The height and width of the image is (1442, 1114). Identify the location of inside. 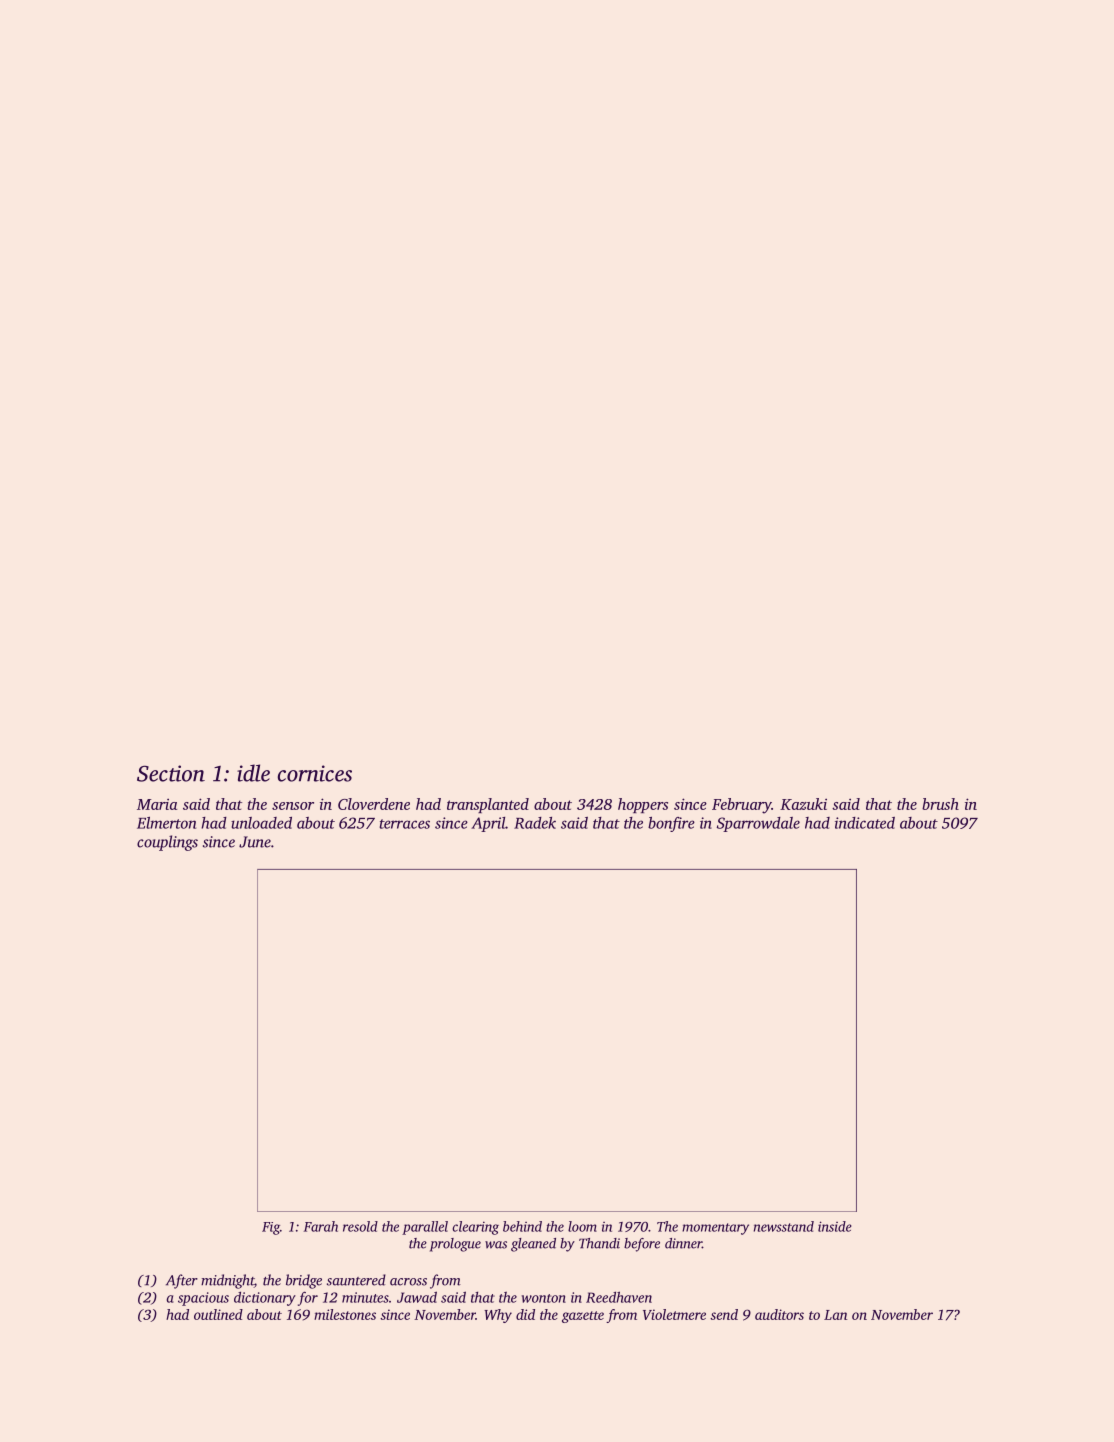
(835, 1226).
